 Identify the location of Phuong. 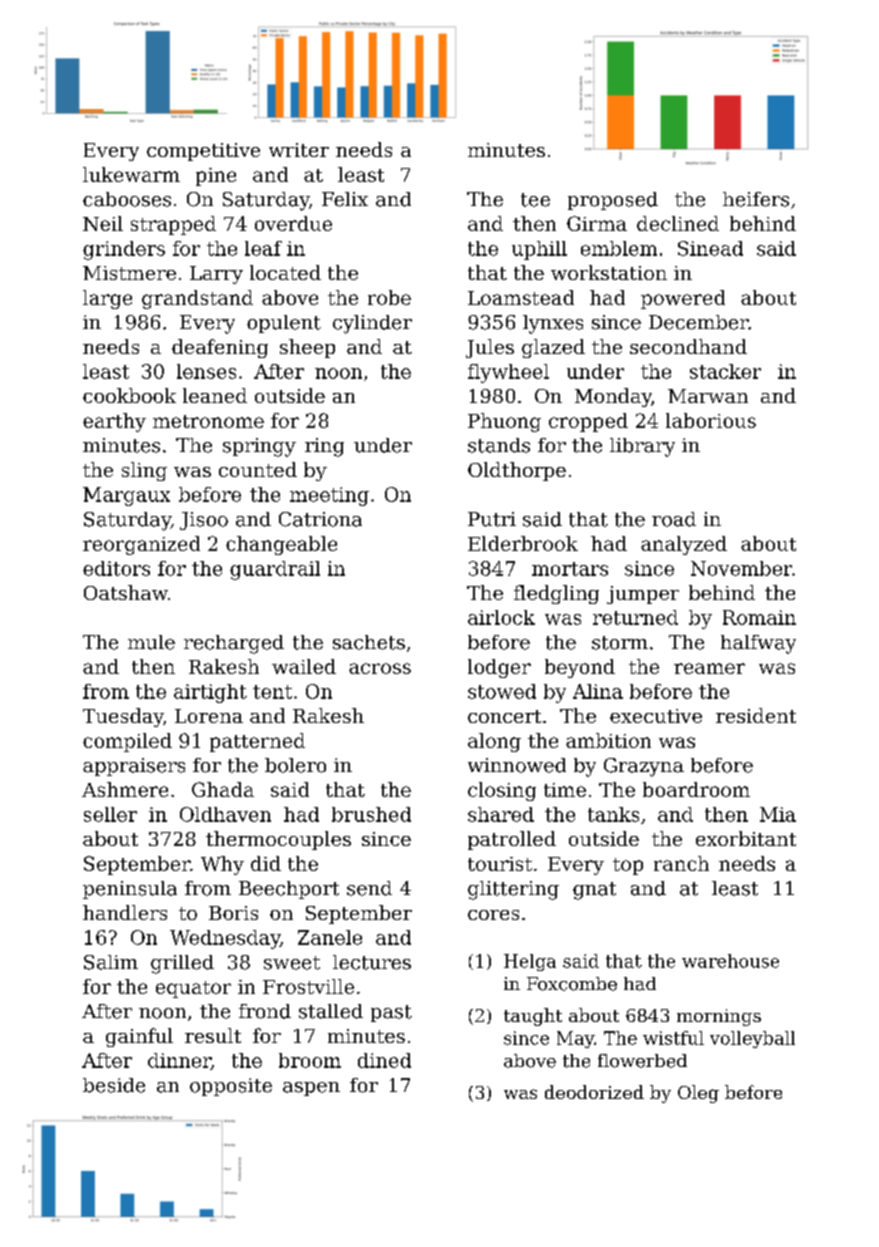
(504, 422).
